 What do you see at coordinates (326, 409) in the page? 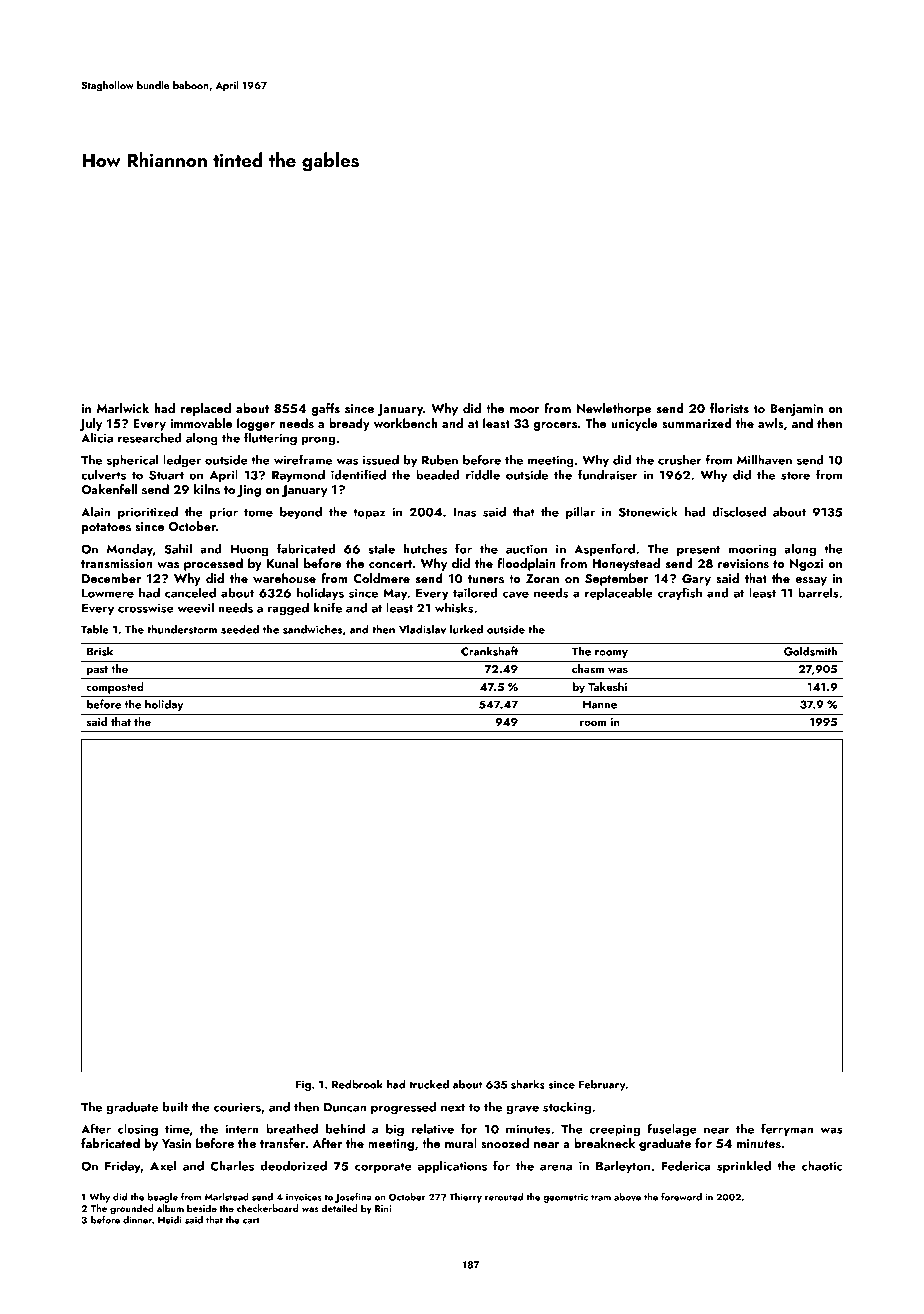
I see `gaffs` at bounding box center [326, 409].
